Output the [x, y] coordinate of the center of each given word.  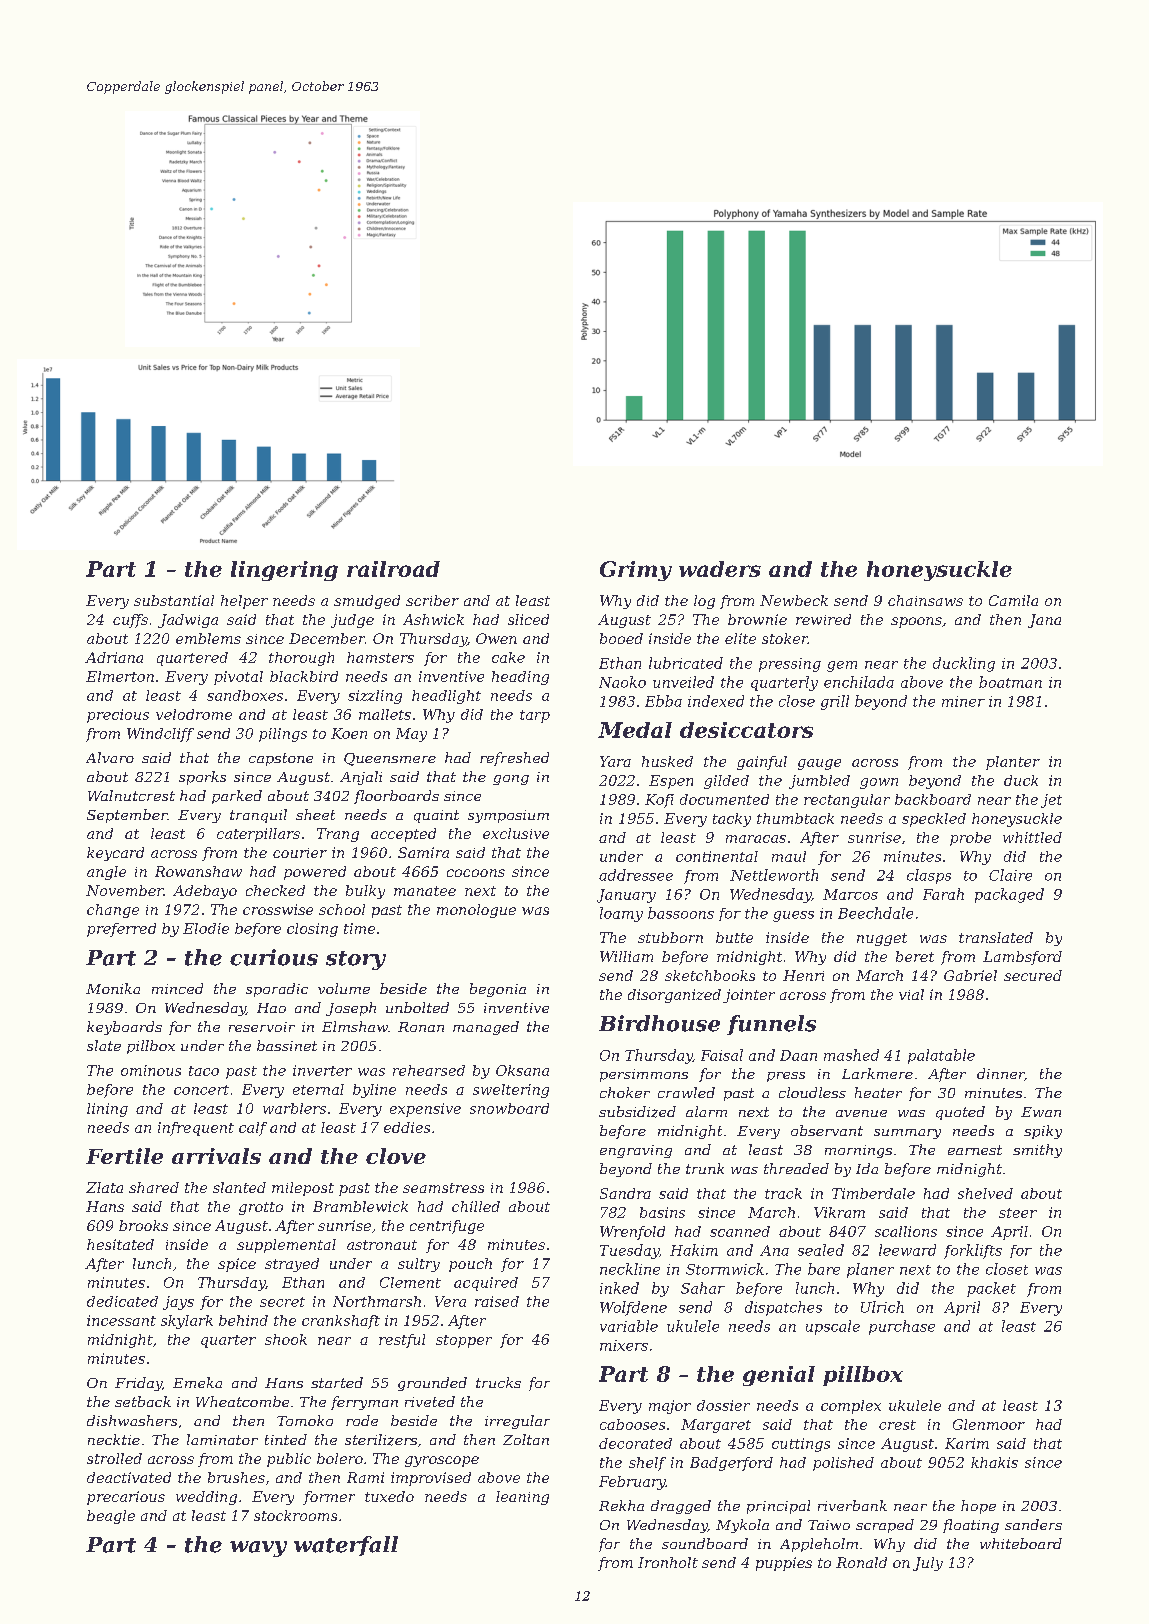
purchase [902, 1327]
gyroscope [442, 1461]
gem [842, 666]
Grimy [636, 571]
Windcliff [160, 735]
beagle [111, 1517]
